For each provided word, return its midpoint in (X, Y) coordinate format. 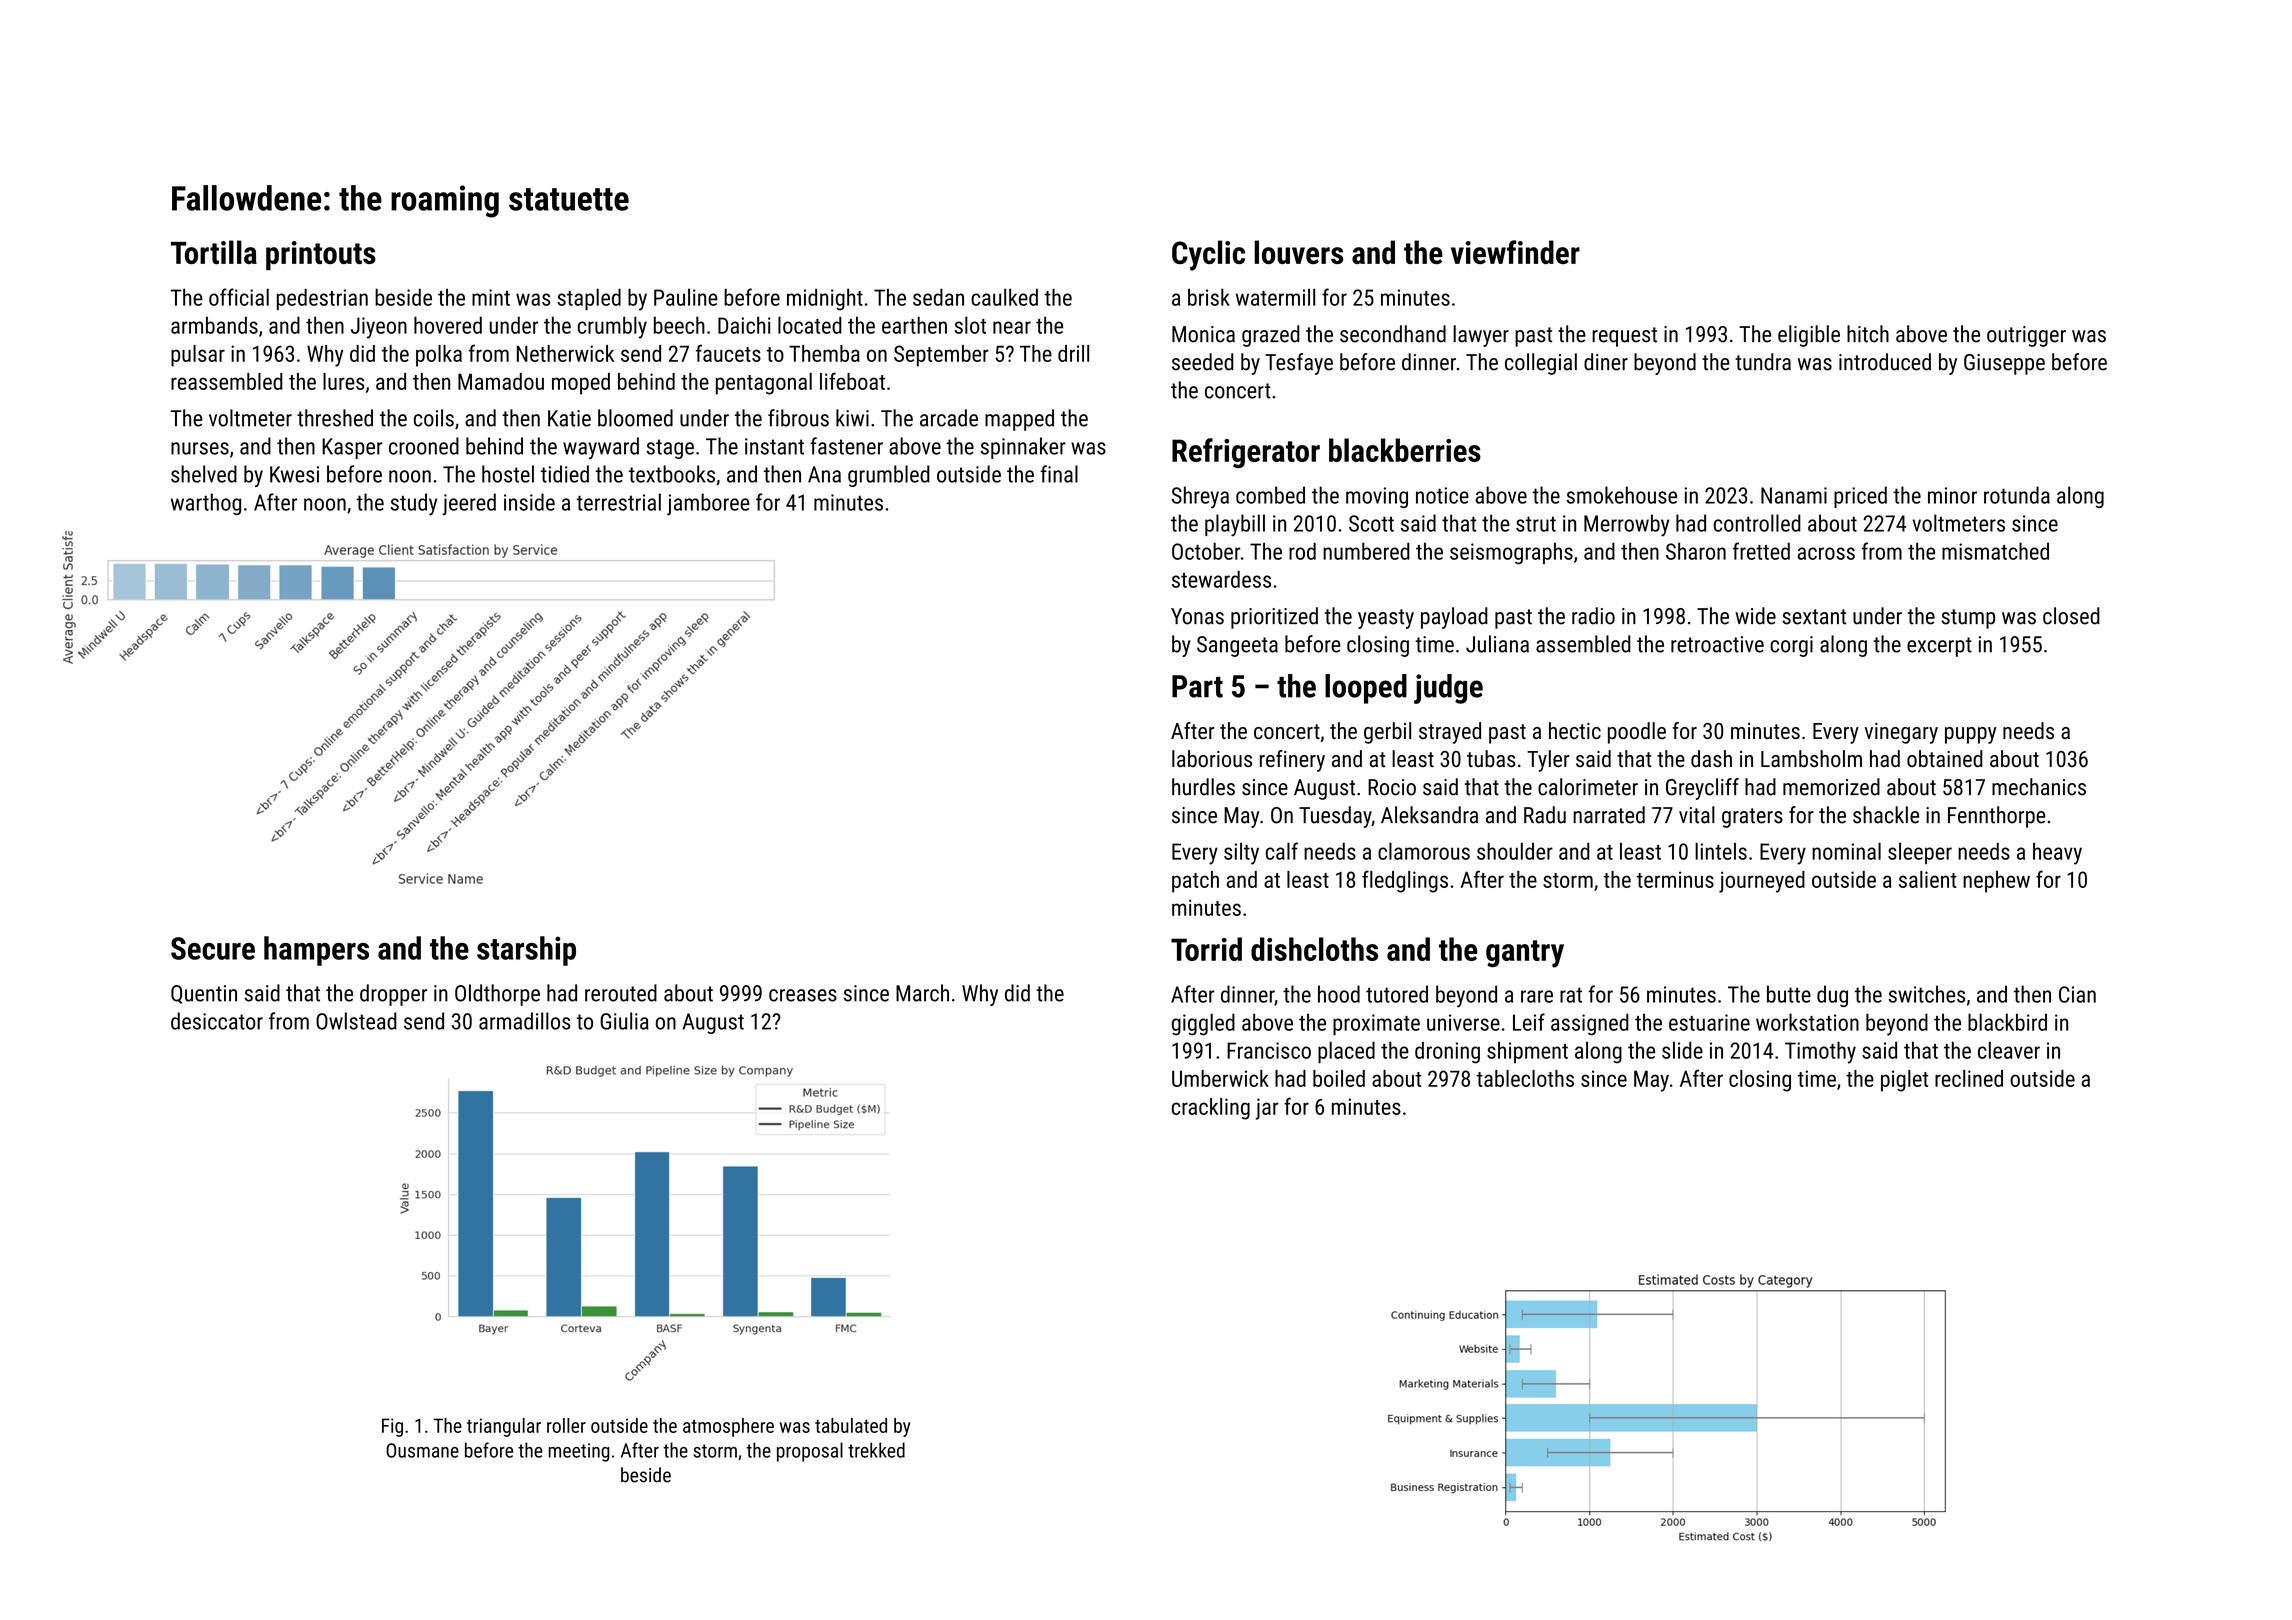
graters (1752, 818)
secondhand (1393, 334)
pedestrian (322, 299)
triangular (504, 1427)
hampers (316, 951)
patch (1195, 882)
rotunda (2017, 495)
